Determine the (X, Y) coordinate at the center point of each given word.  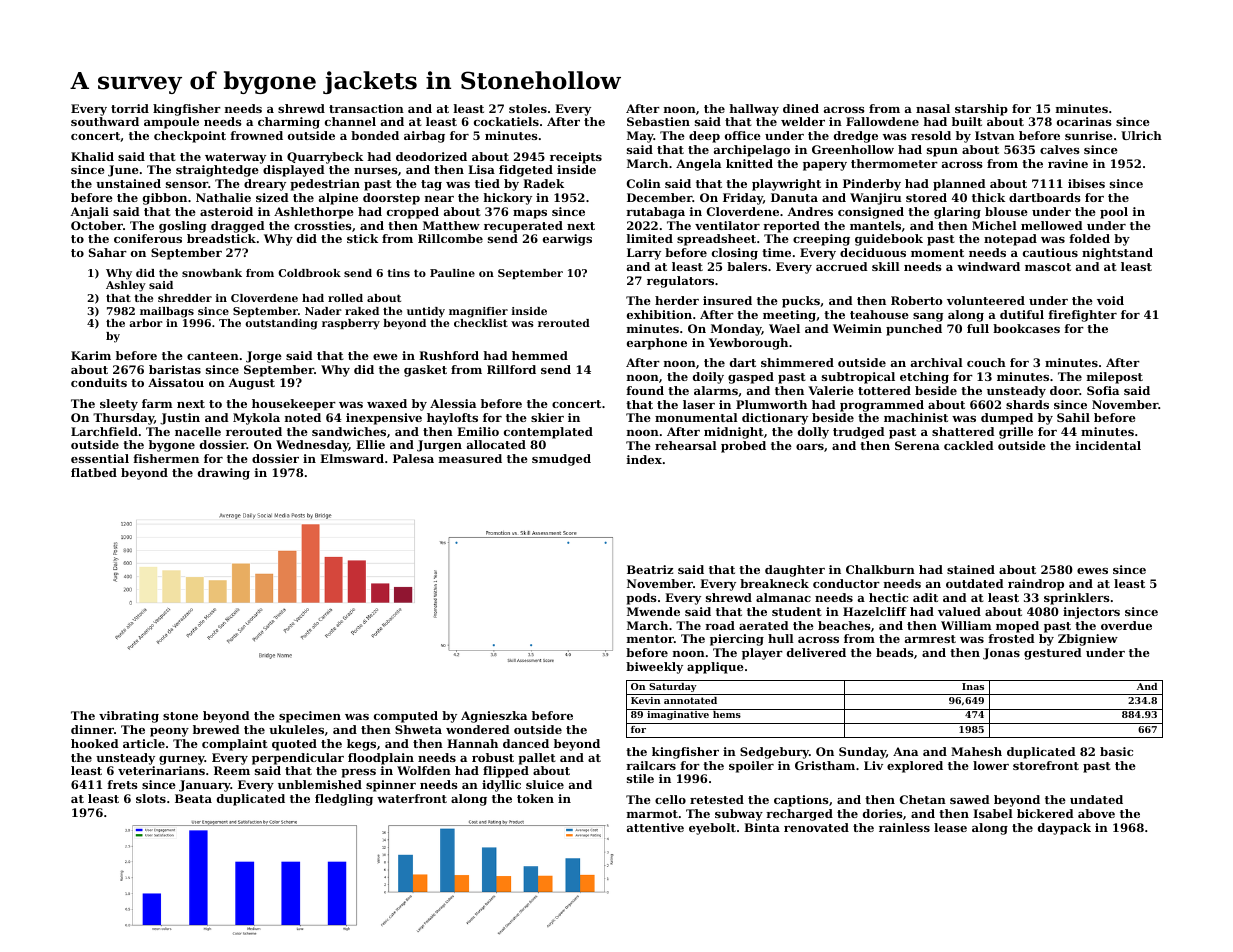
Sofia (1103, 390)
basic (1116, 751)
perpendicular (298, 759)
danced (526, 743)
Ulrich (1141, 135)
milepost (1115, 378)
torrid (130, 108)
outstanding (281, 324)
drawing (224, 474)
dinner (92, 729)
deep (704, 137)
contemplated (548, 433)
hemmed (540, 355)
